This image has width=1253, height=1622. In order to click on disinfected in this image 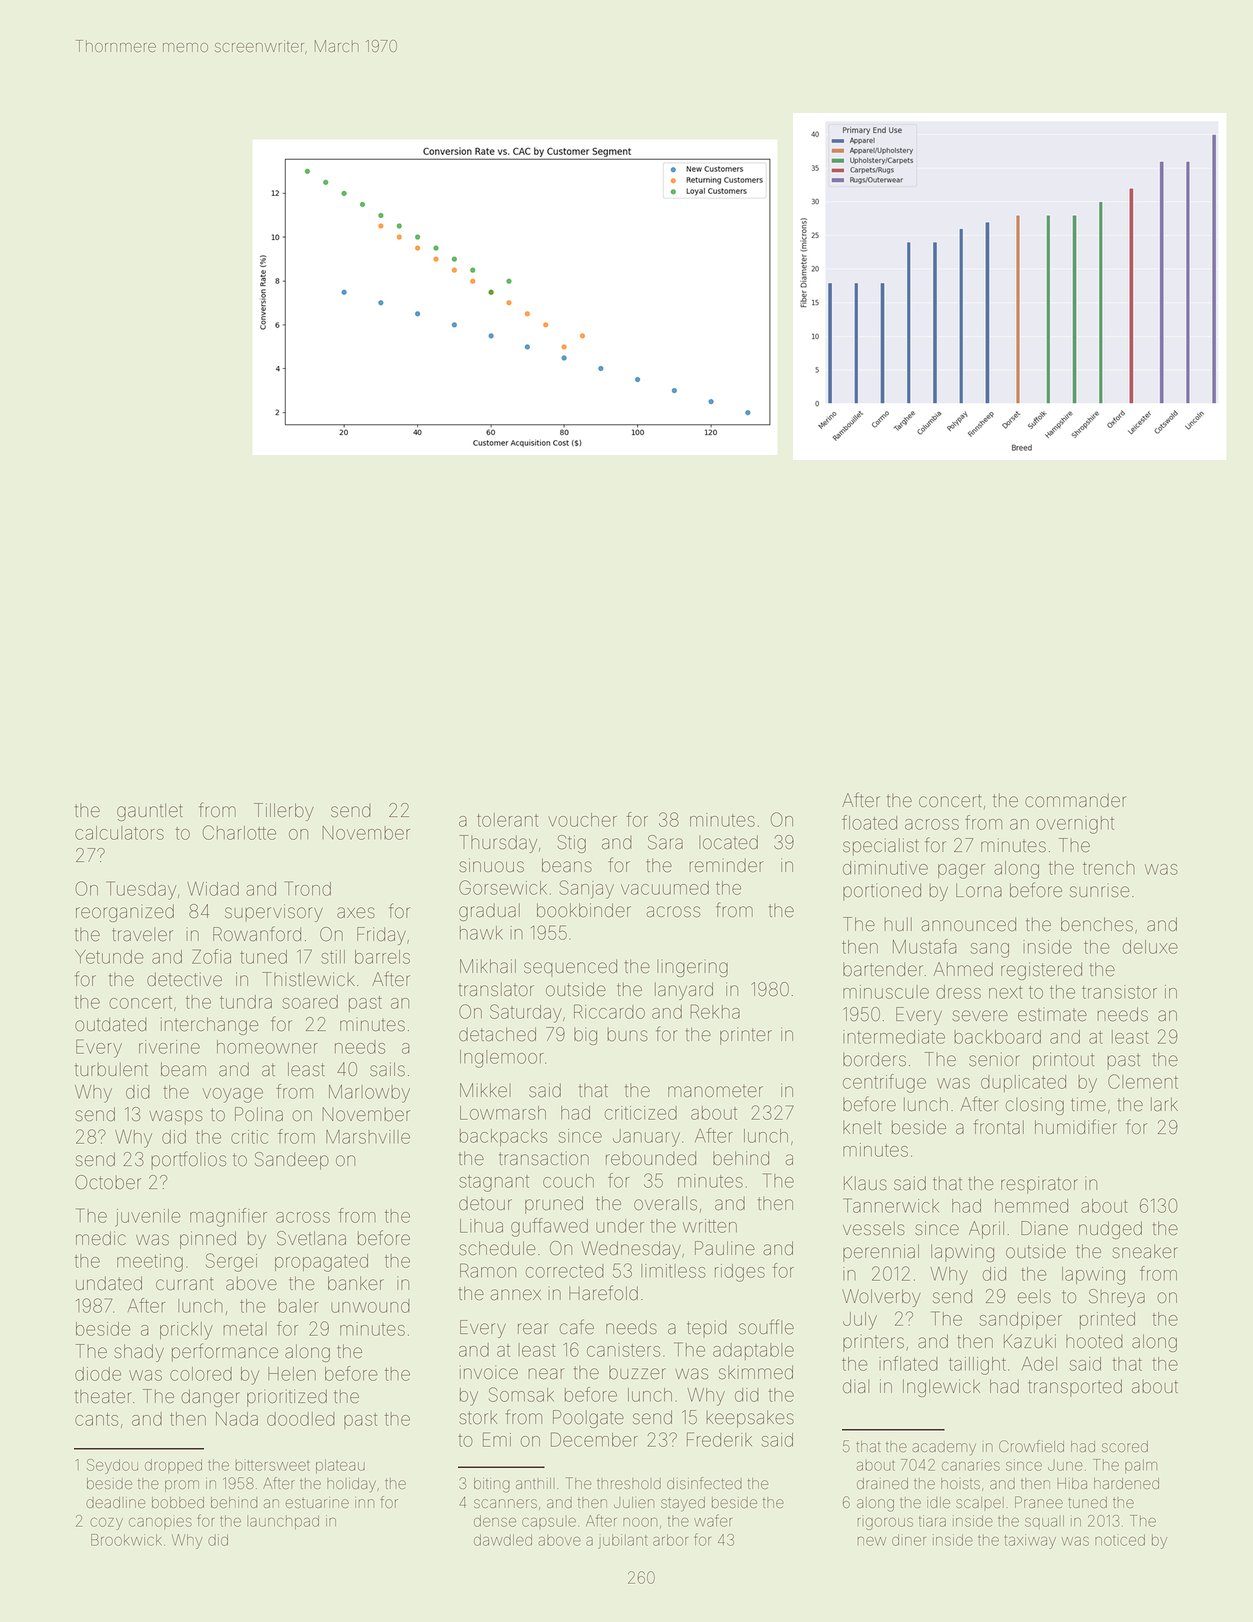, I will do `click(704, 1483)`.
